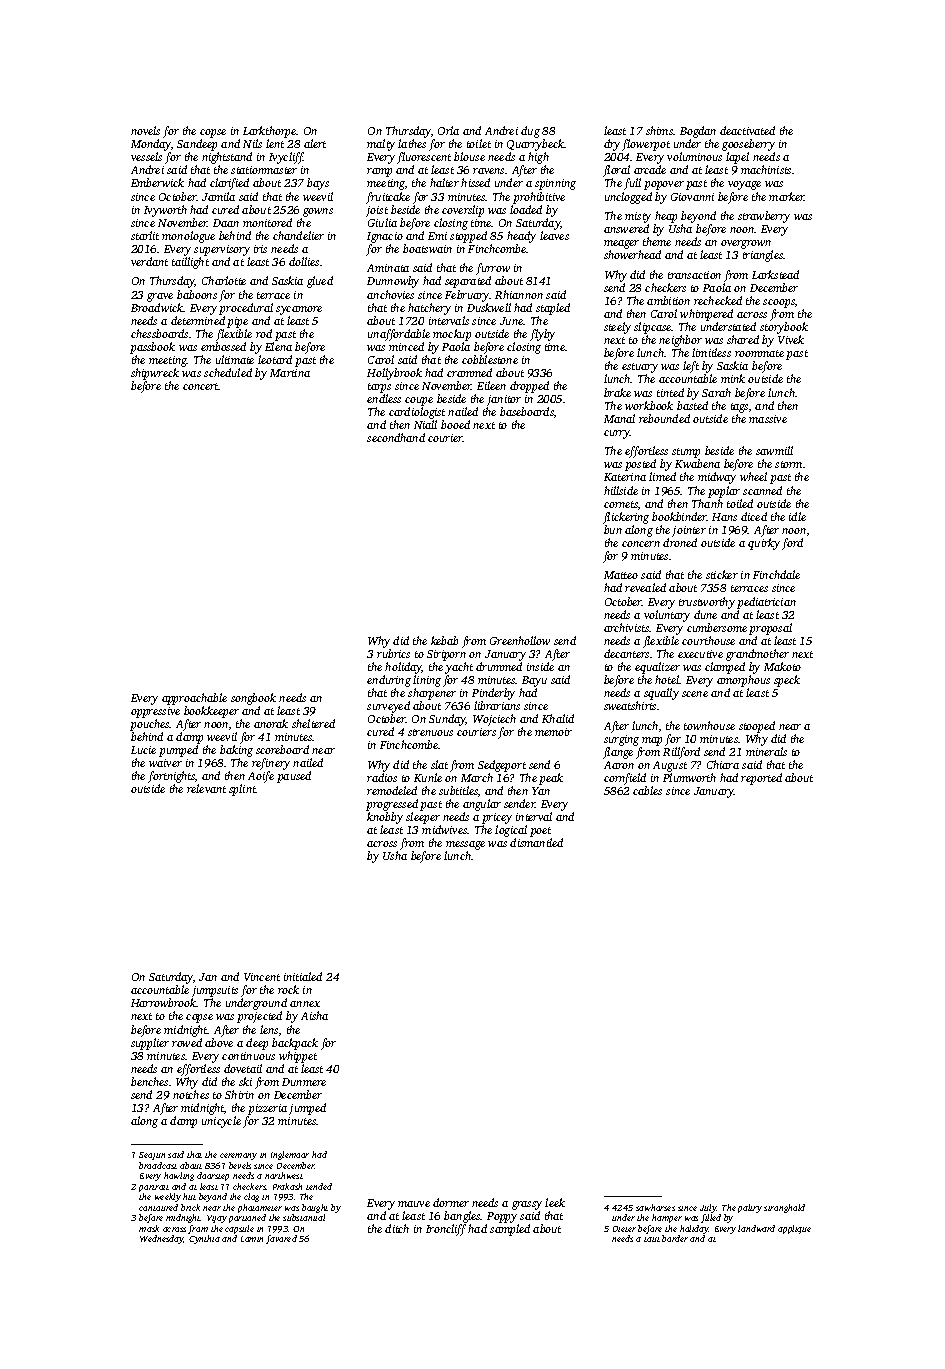  Describe the element at coordinates (529, 387) in the image. I see `dropped` at that location.
